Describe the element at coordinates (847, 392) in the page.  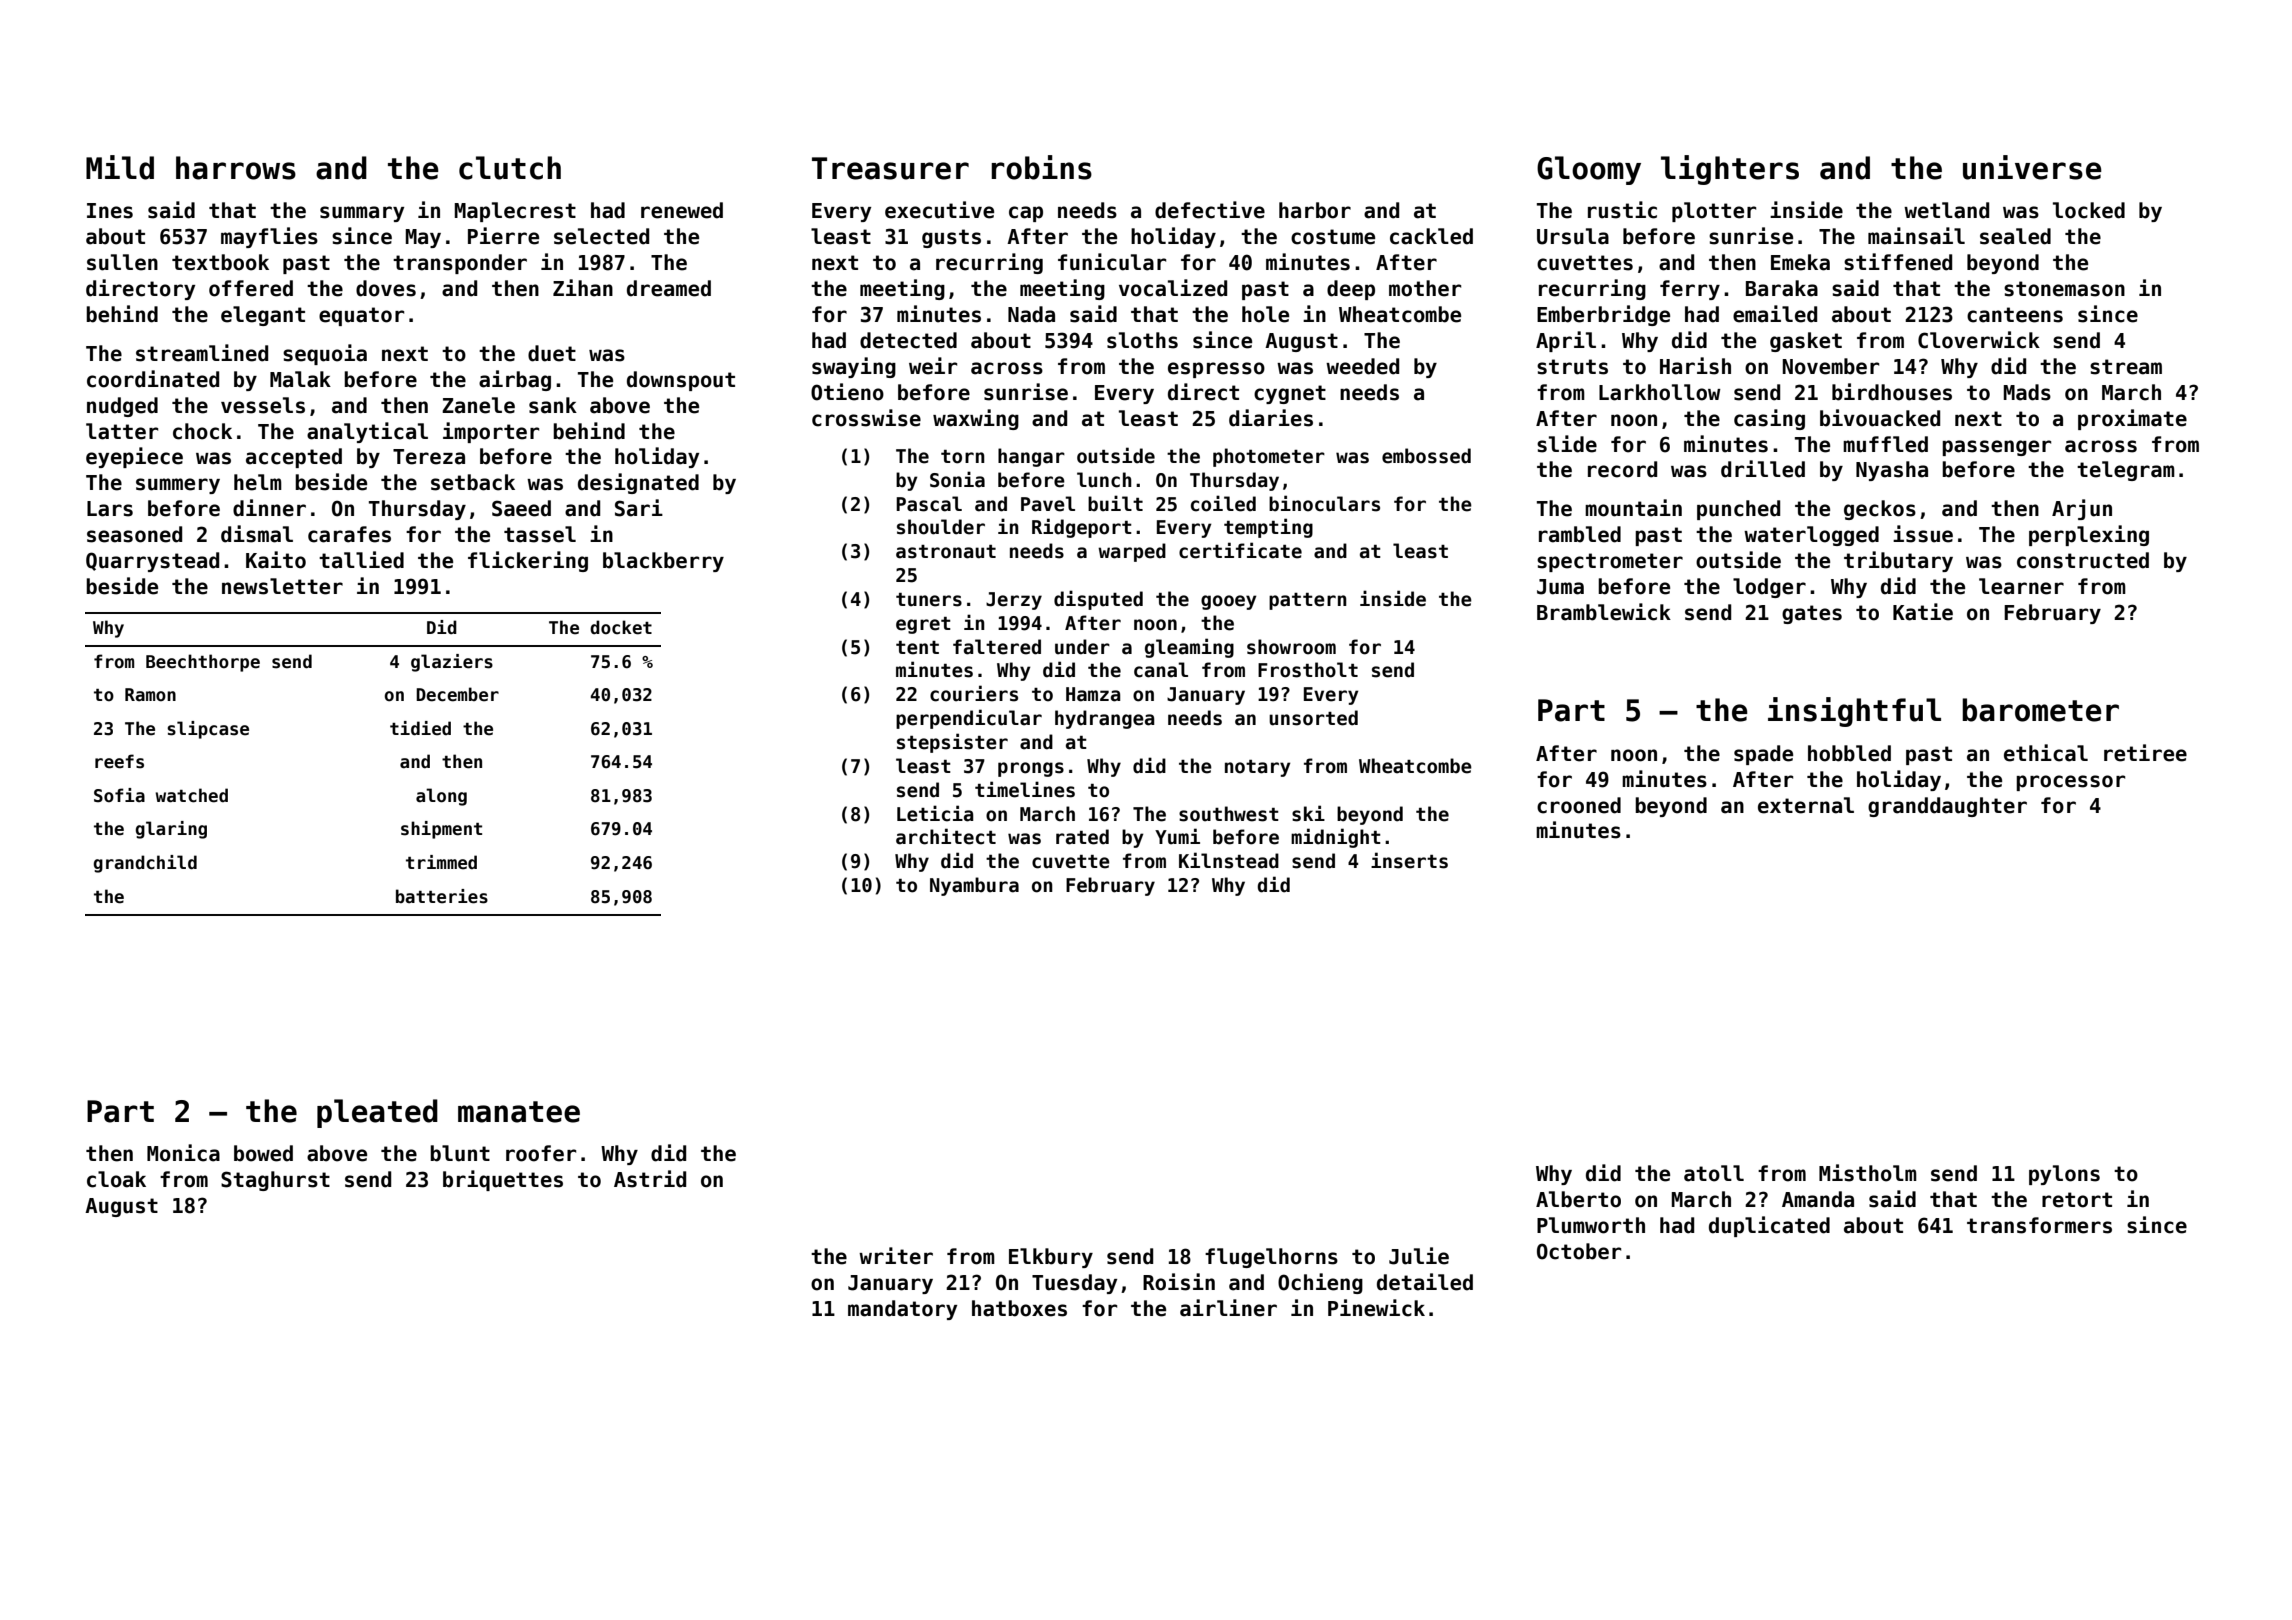
I see `Otieno` at that location.
